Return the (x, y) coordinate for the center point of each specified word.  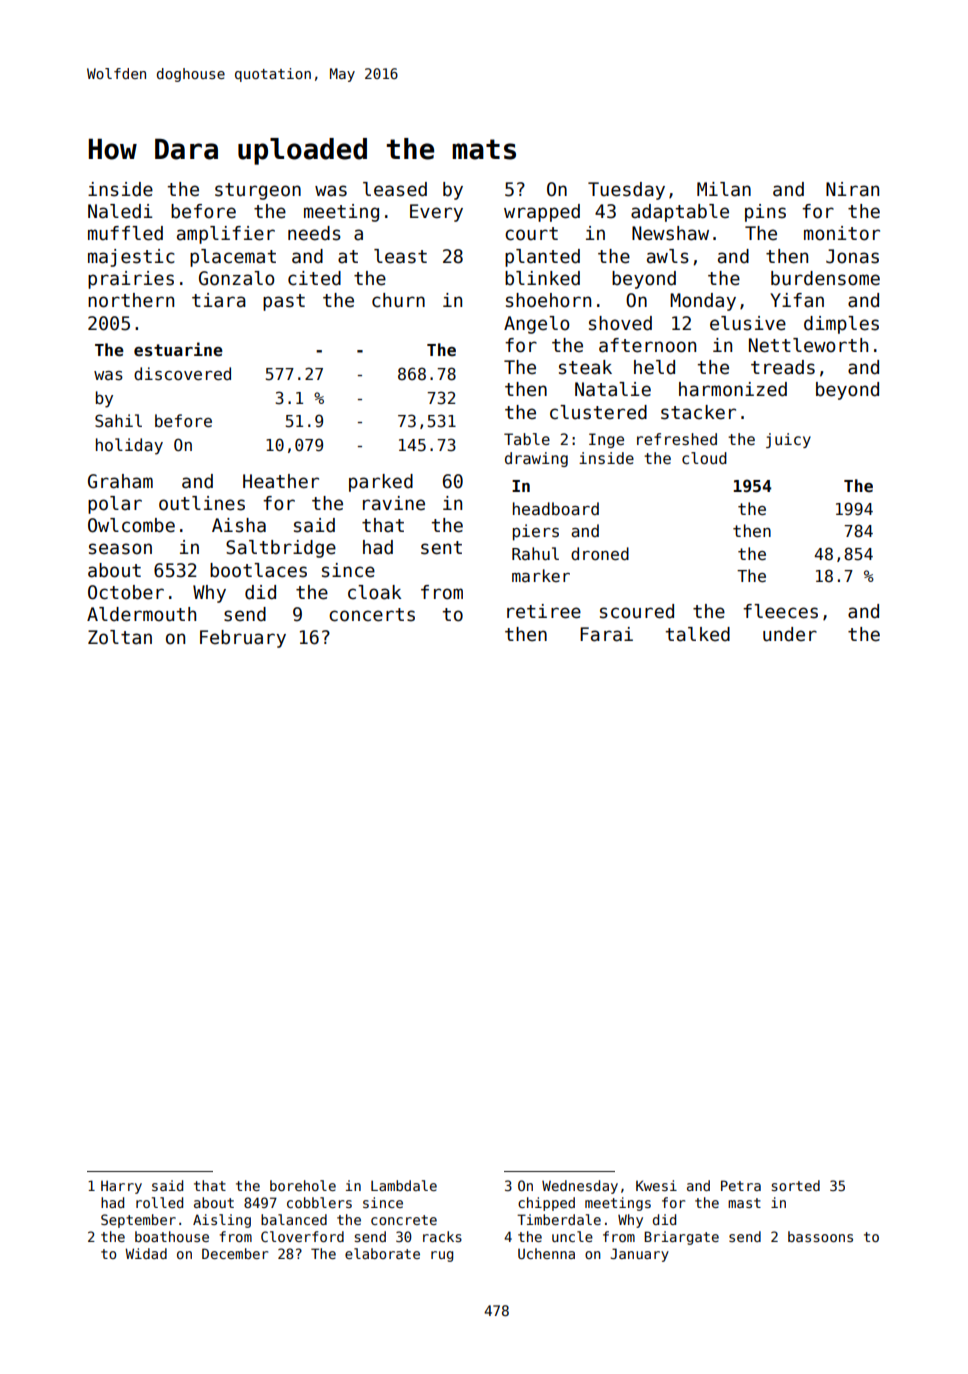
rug (442, 1256)
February (243, 639)
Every (436, 213)
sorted (796, 1185)
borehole (303, 1185)
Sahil (118, 420)
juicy (788, 440)
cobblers (319, 1202)
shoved (620, 323)
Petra (741, 1185)
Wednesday (580, 1187)
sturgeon (258, 191)
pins (765, 213)
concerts (372, 615)
